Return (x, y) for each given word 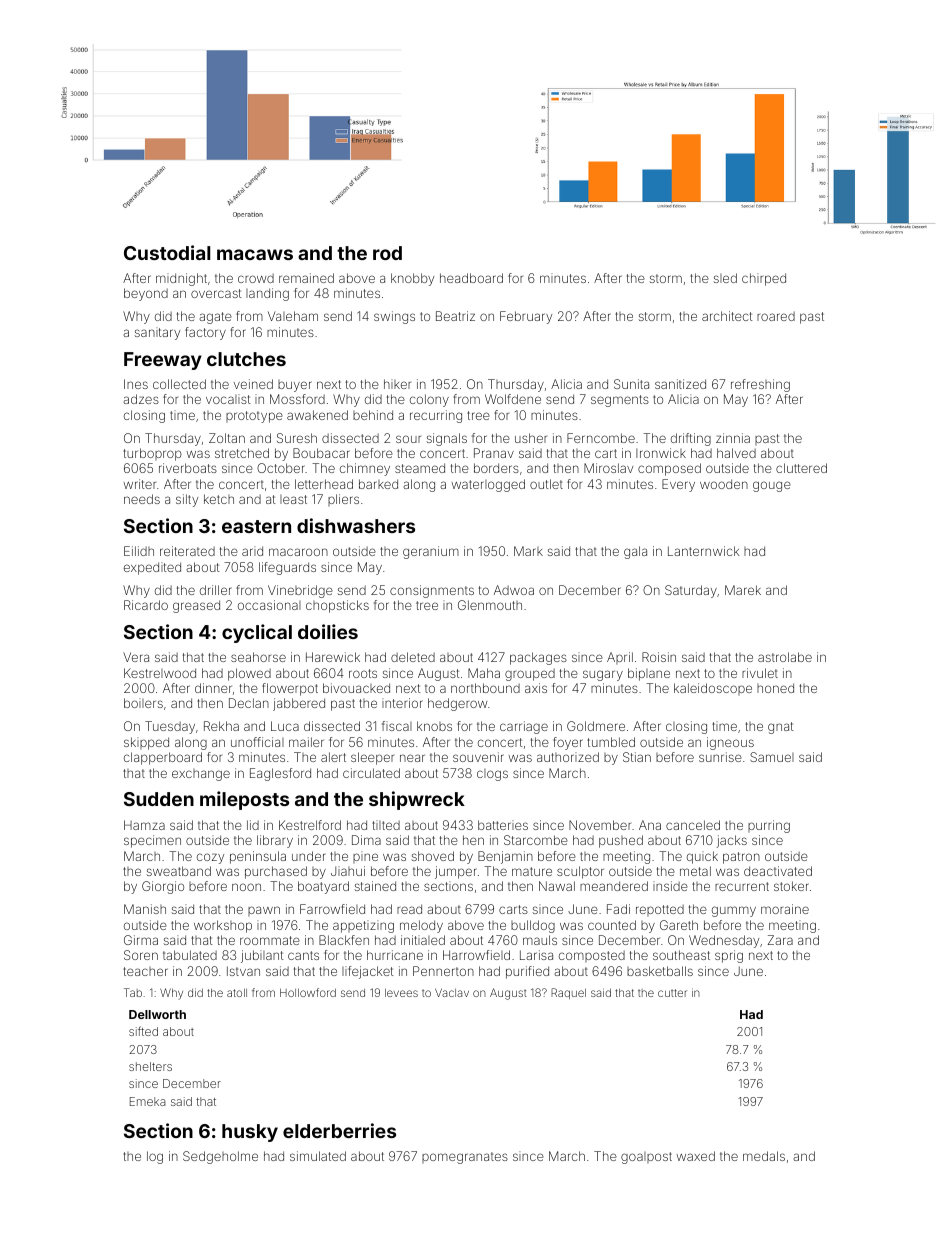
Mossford (297, 399)
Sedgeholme (220, 1157)
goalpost (646, 1158)
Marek (743, 590)
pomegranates (465, 1158)
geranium (431, 552)
